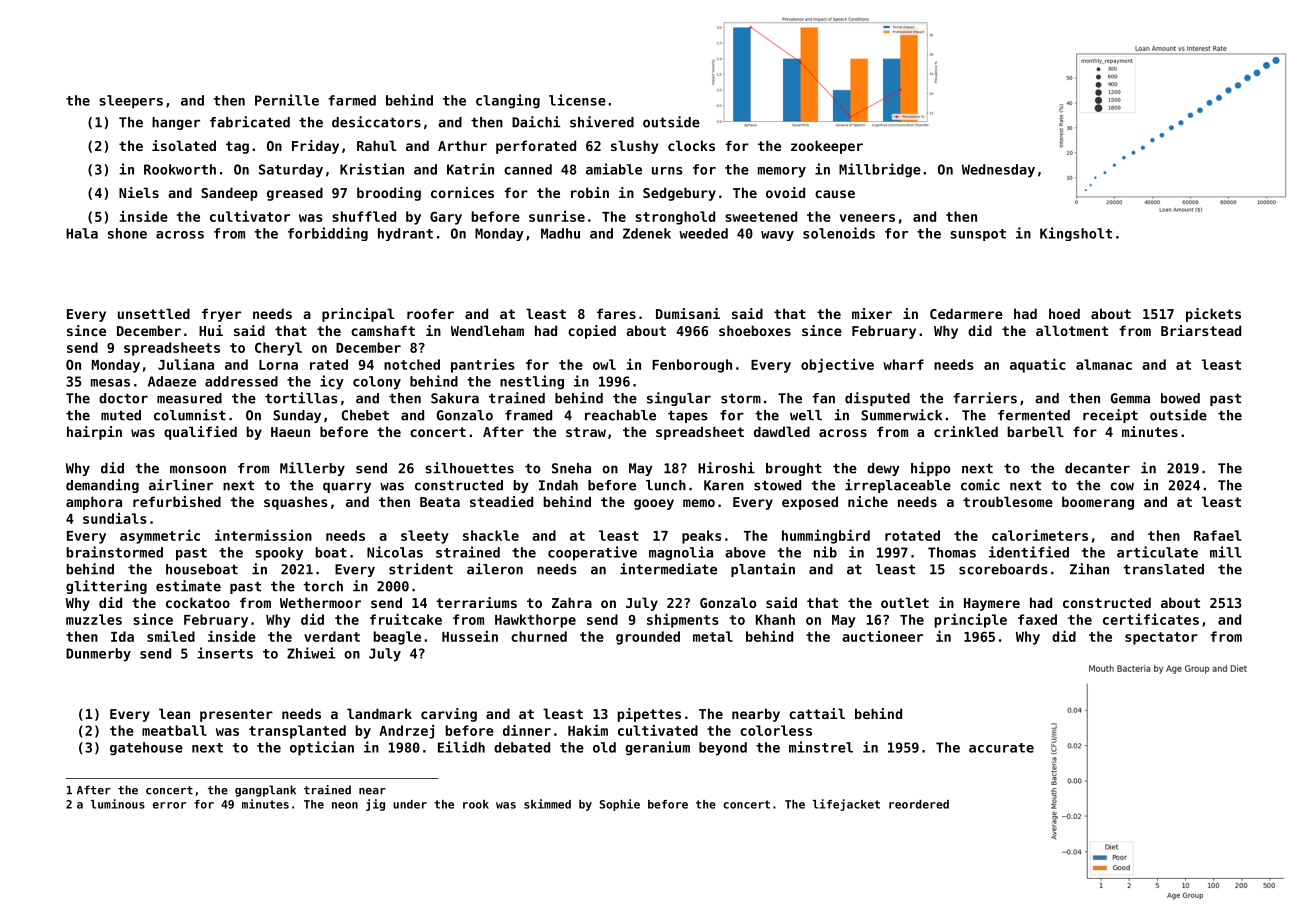 This screenshot has height=924, width=1308. Describe the element at coordinates (508, 101) in the screenshot. I see `clanging` at that location.
